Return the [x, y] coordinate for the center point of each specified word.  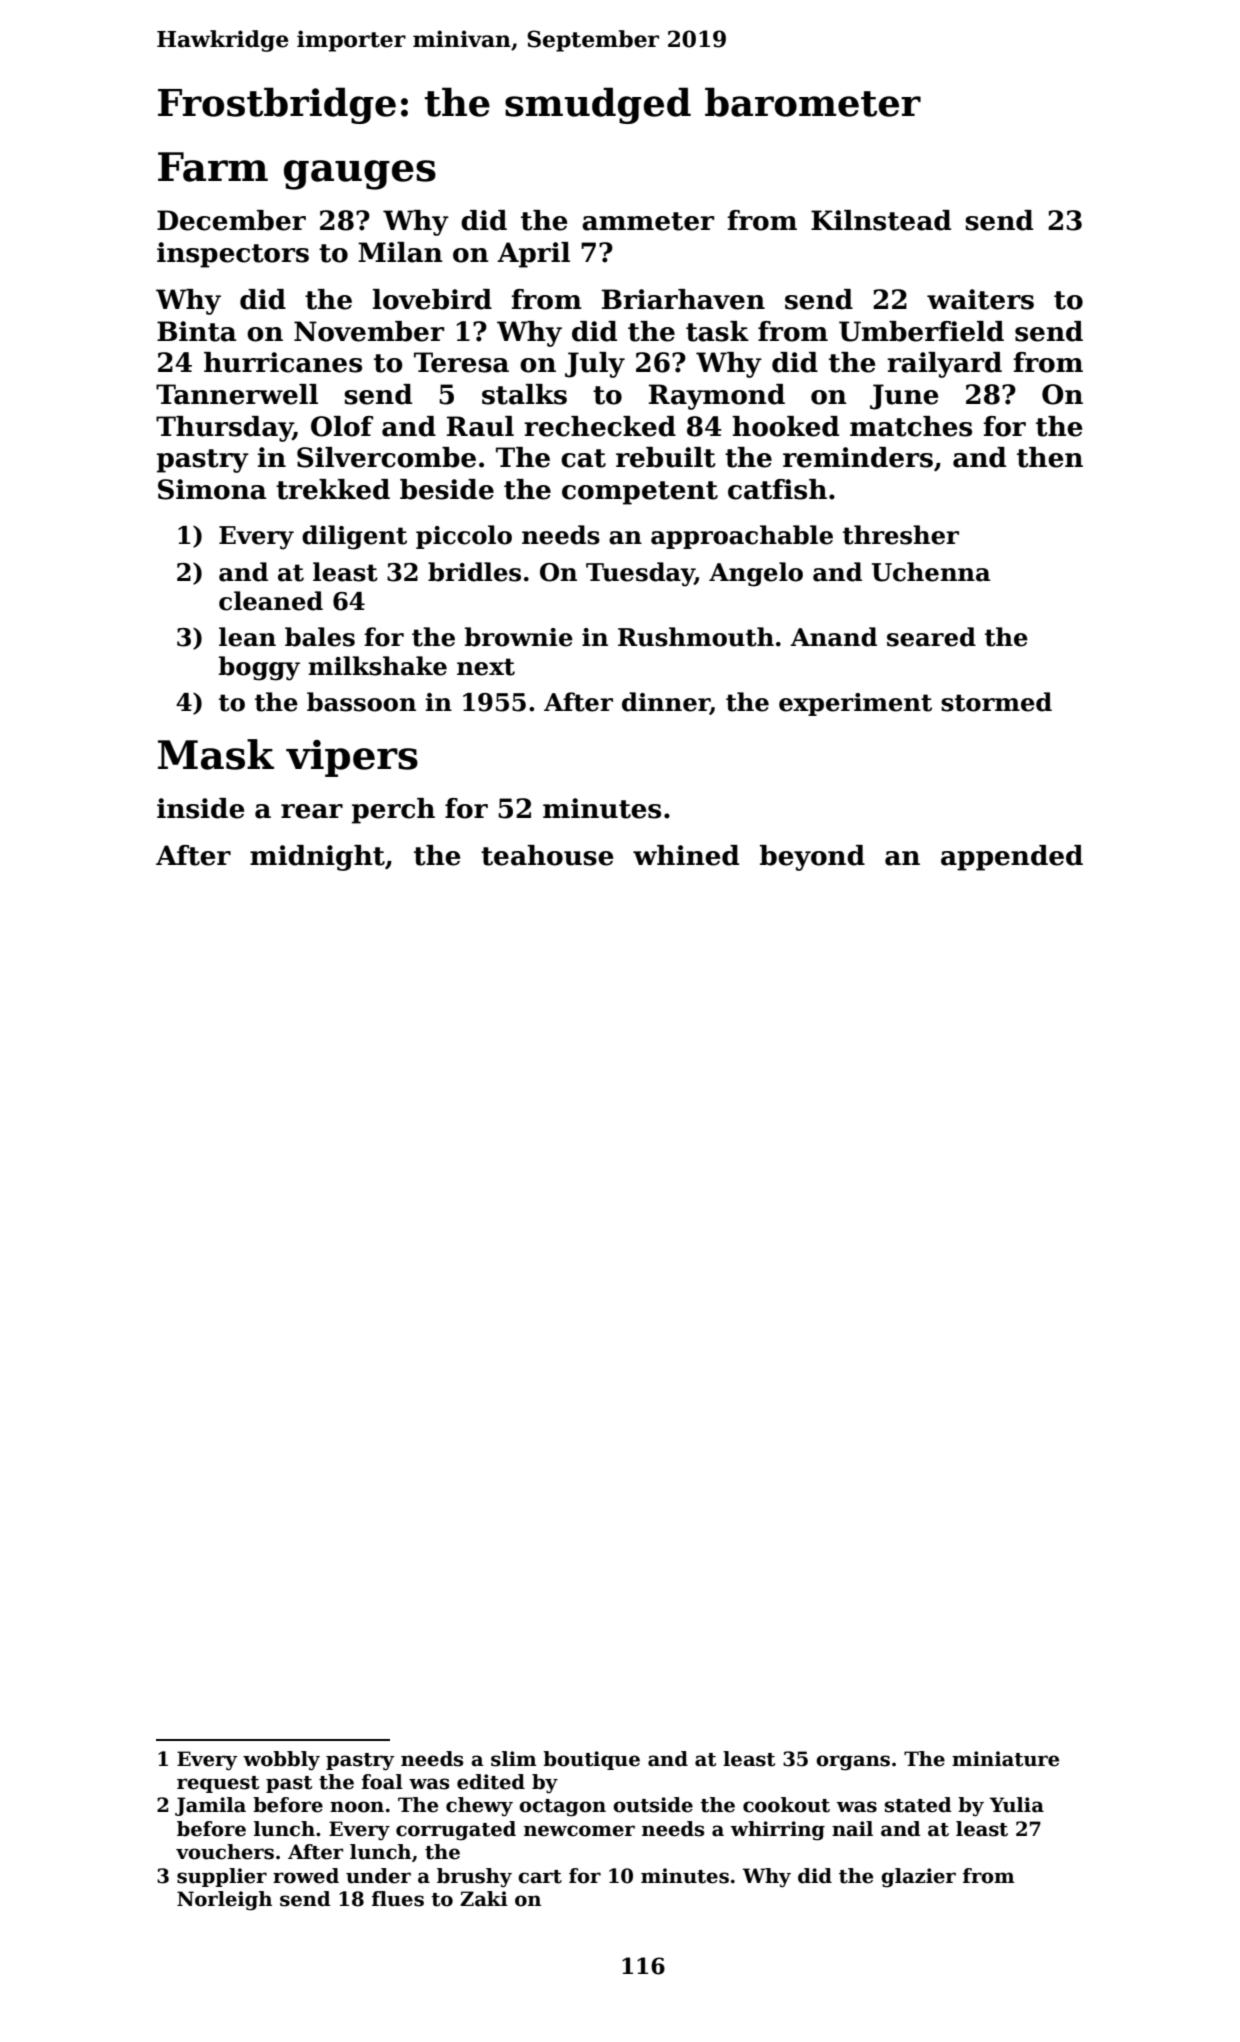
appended [1012, 858]
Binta [196, 331]
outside [653, 1805]
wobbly [281, 1761]
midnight [317, 858]
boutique [591, 1760]
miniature [1005, 1759]
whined [686, 855]
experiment [855, 704]
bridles [474, 572]
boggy [259, 668]
